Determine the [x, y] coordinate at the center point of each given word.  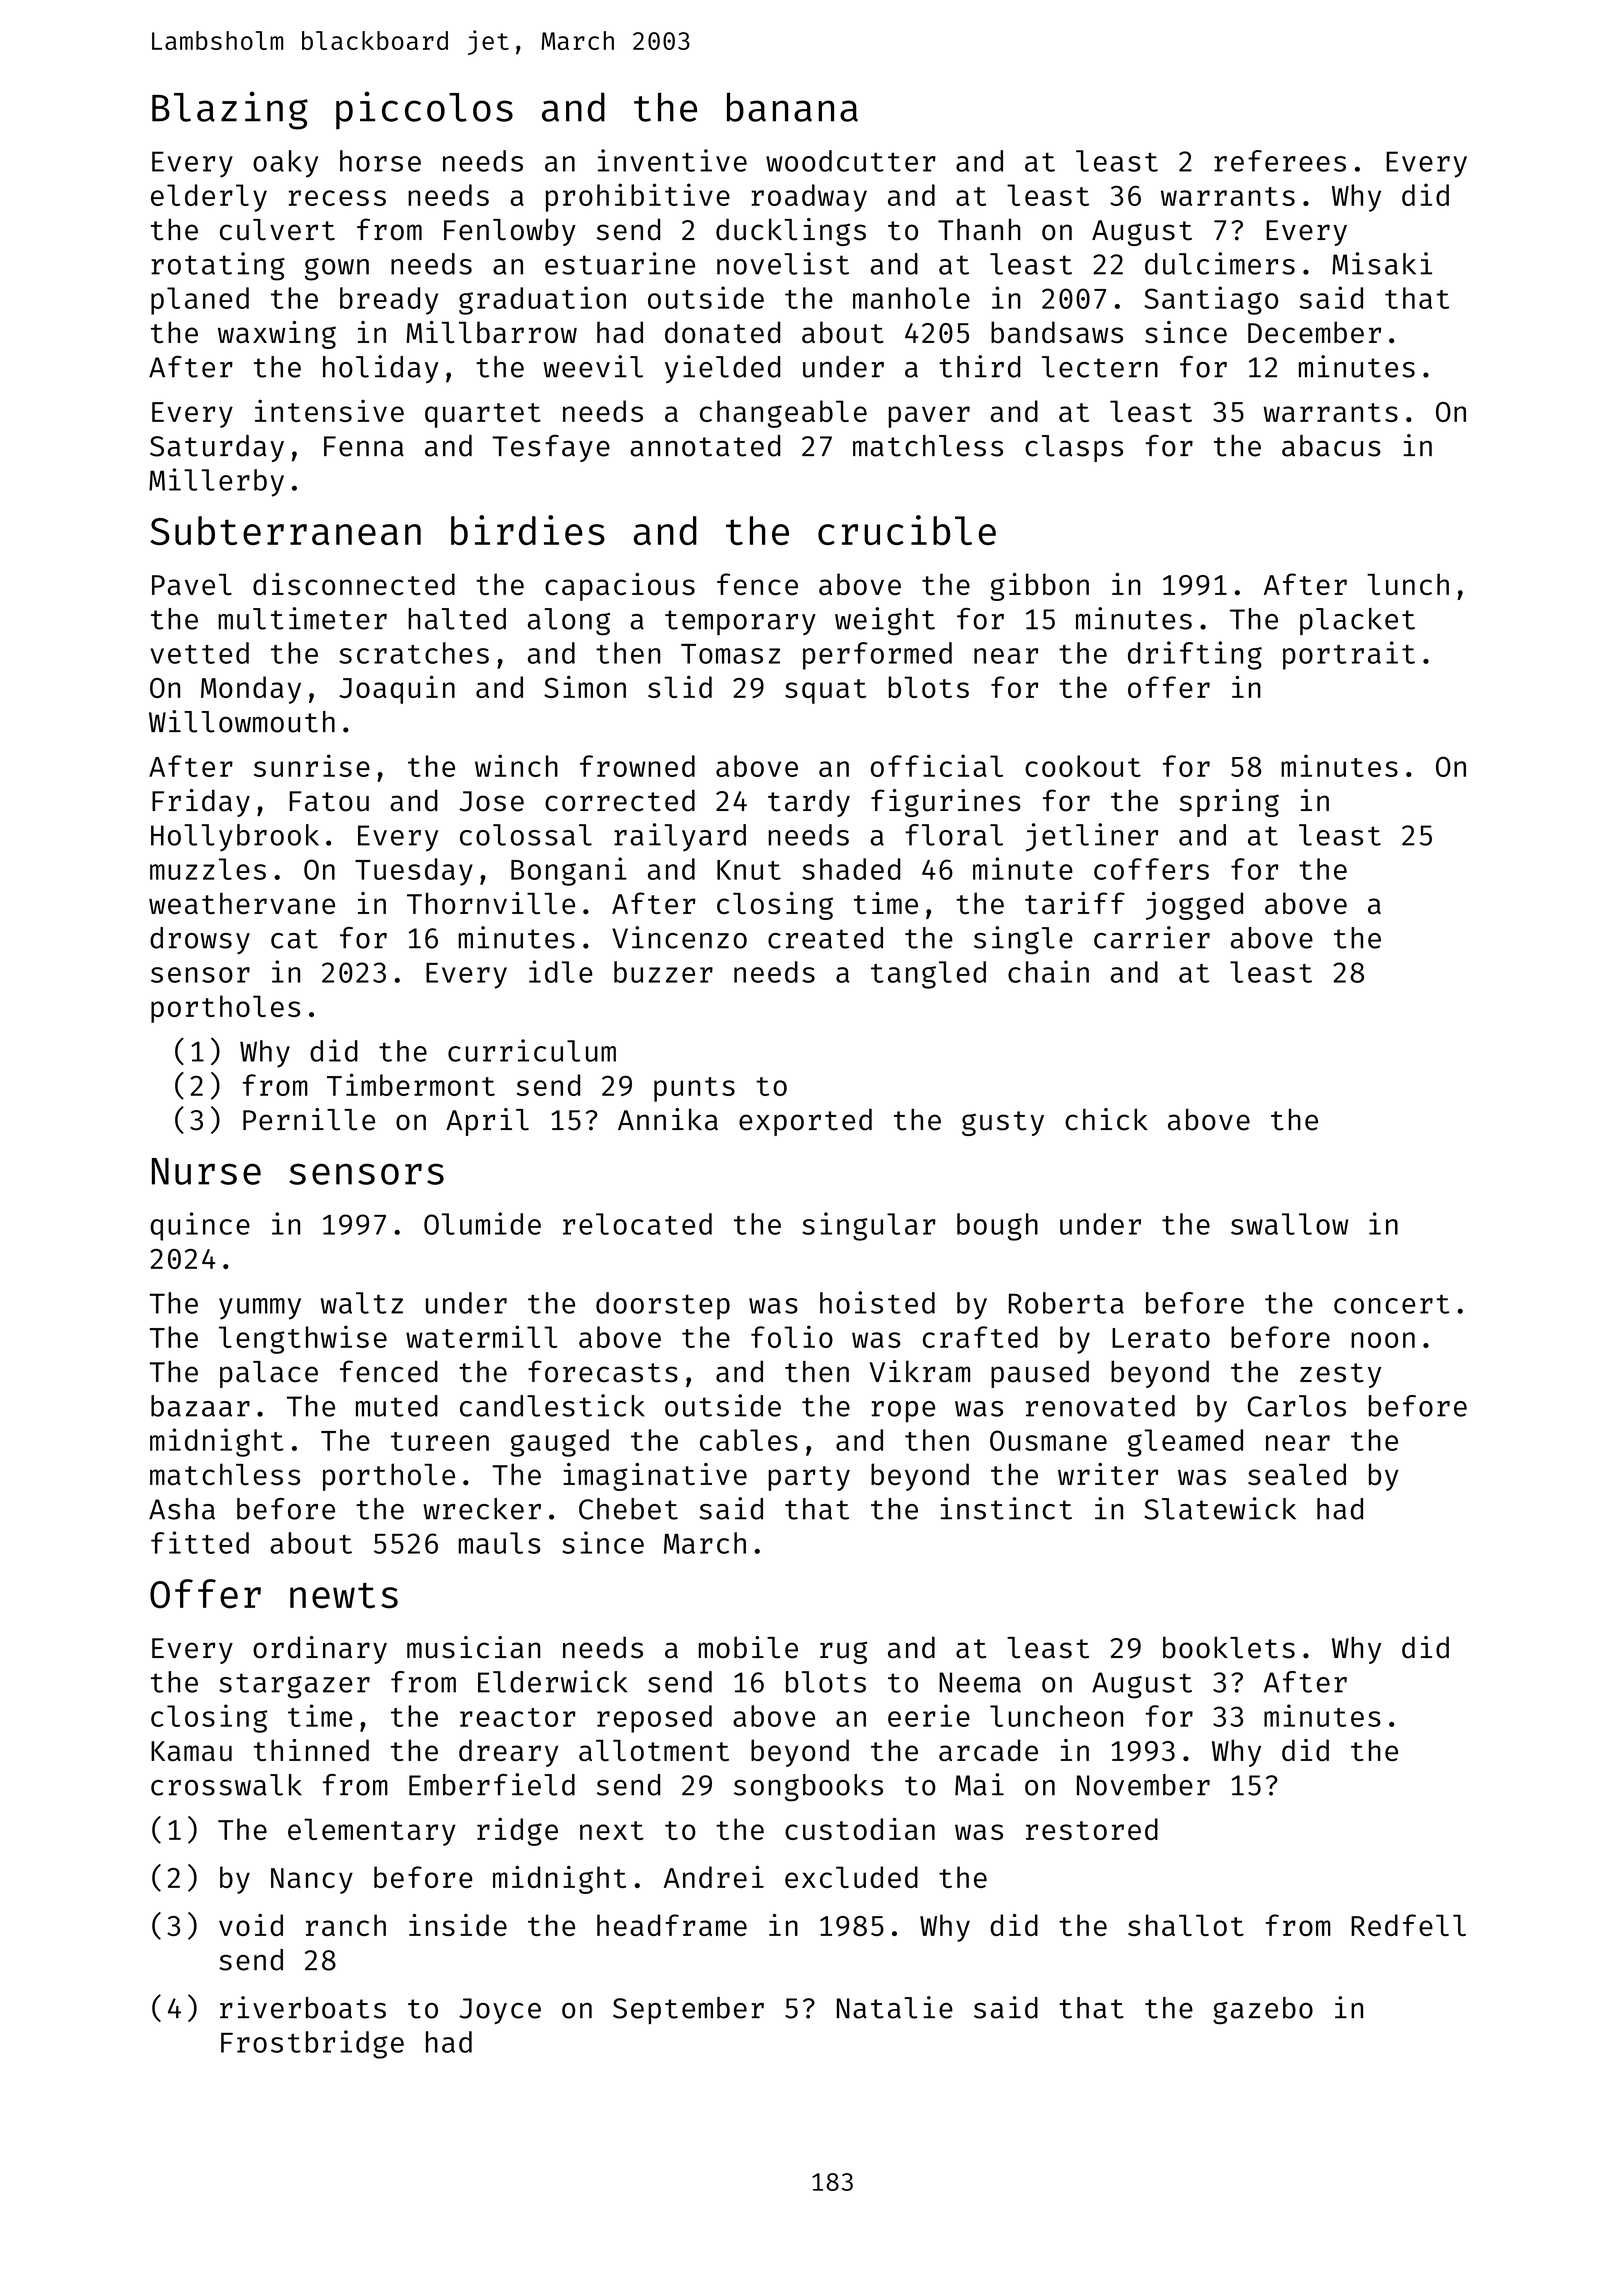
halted [457, 619]
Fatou [329, 801]
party [809, 1478]
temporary [740, 622]
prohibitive [638, 197]
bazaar [200, 1406]
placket [1357, 621]
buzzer [663, 972]
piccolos [424, 110]
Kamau [191, 1751]
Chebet [628, 1509]
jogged [1194, 906]
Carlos [1297, 1406]
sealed [1297, 1474]
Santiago [1211, 300]
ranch [346, 1925]
